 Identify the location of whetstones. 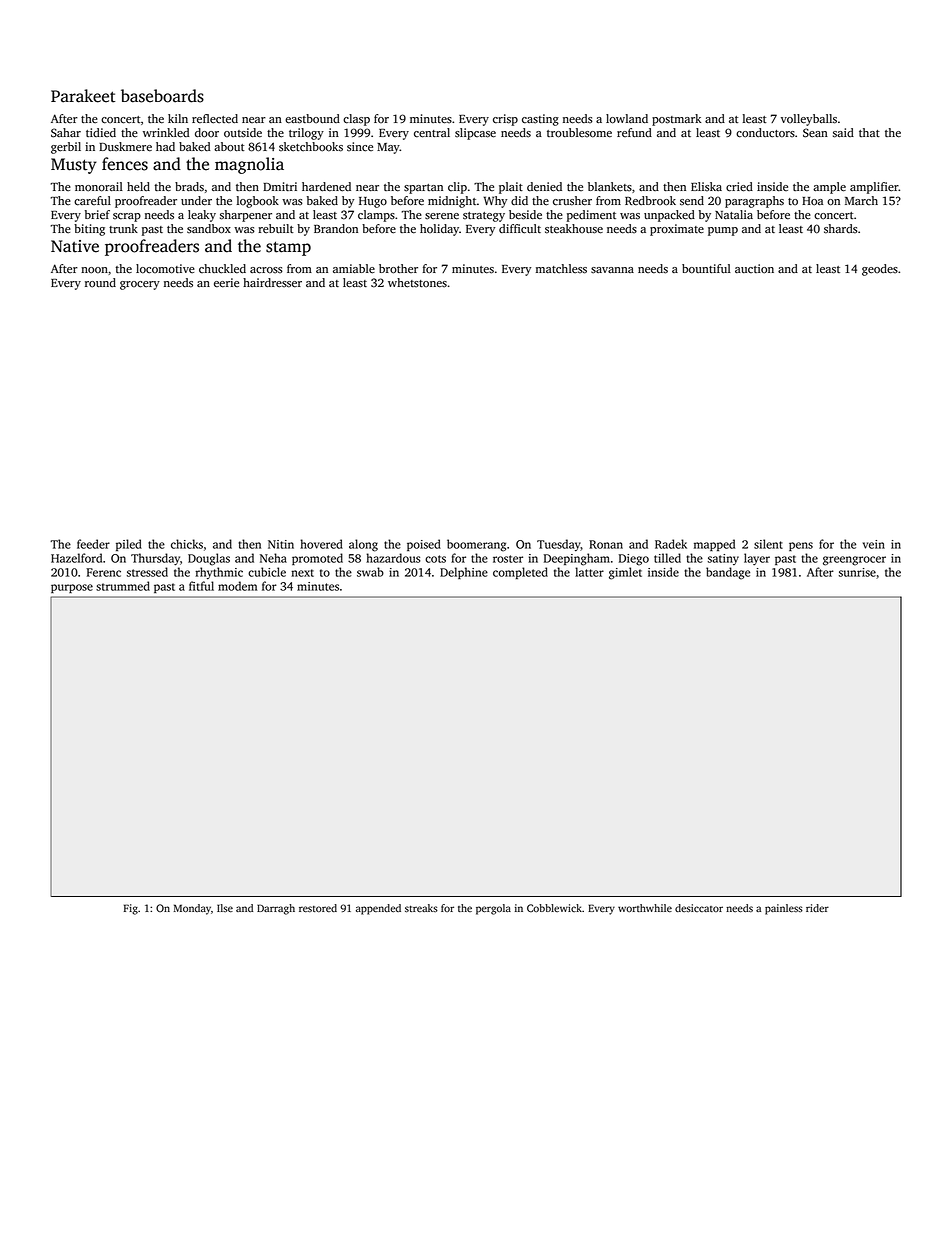
(417, 283).
